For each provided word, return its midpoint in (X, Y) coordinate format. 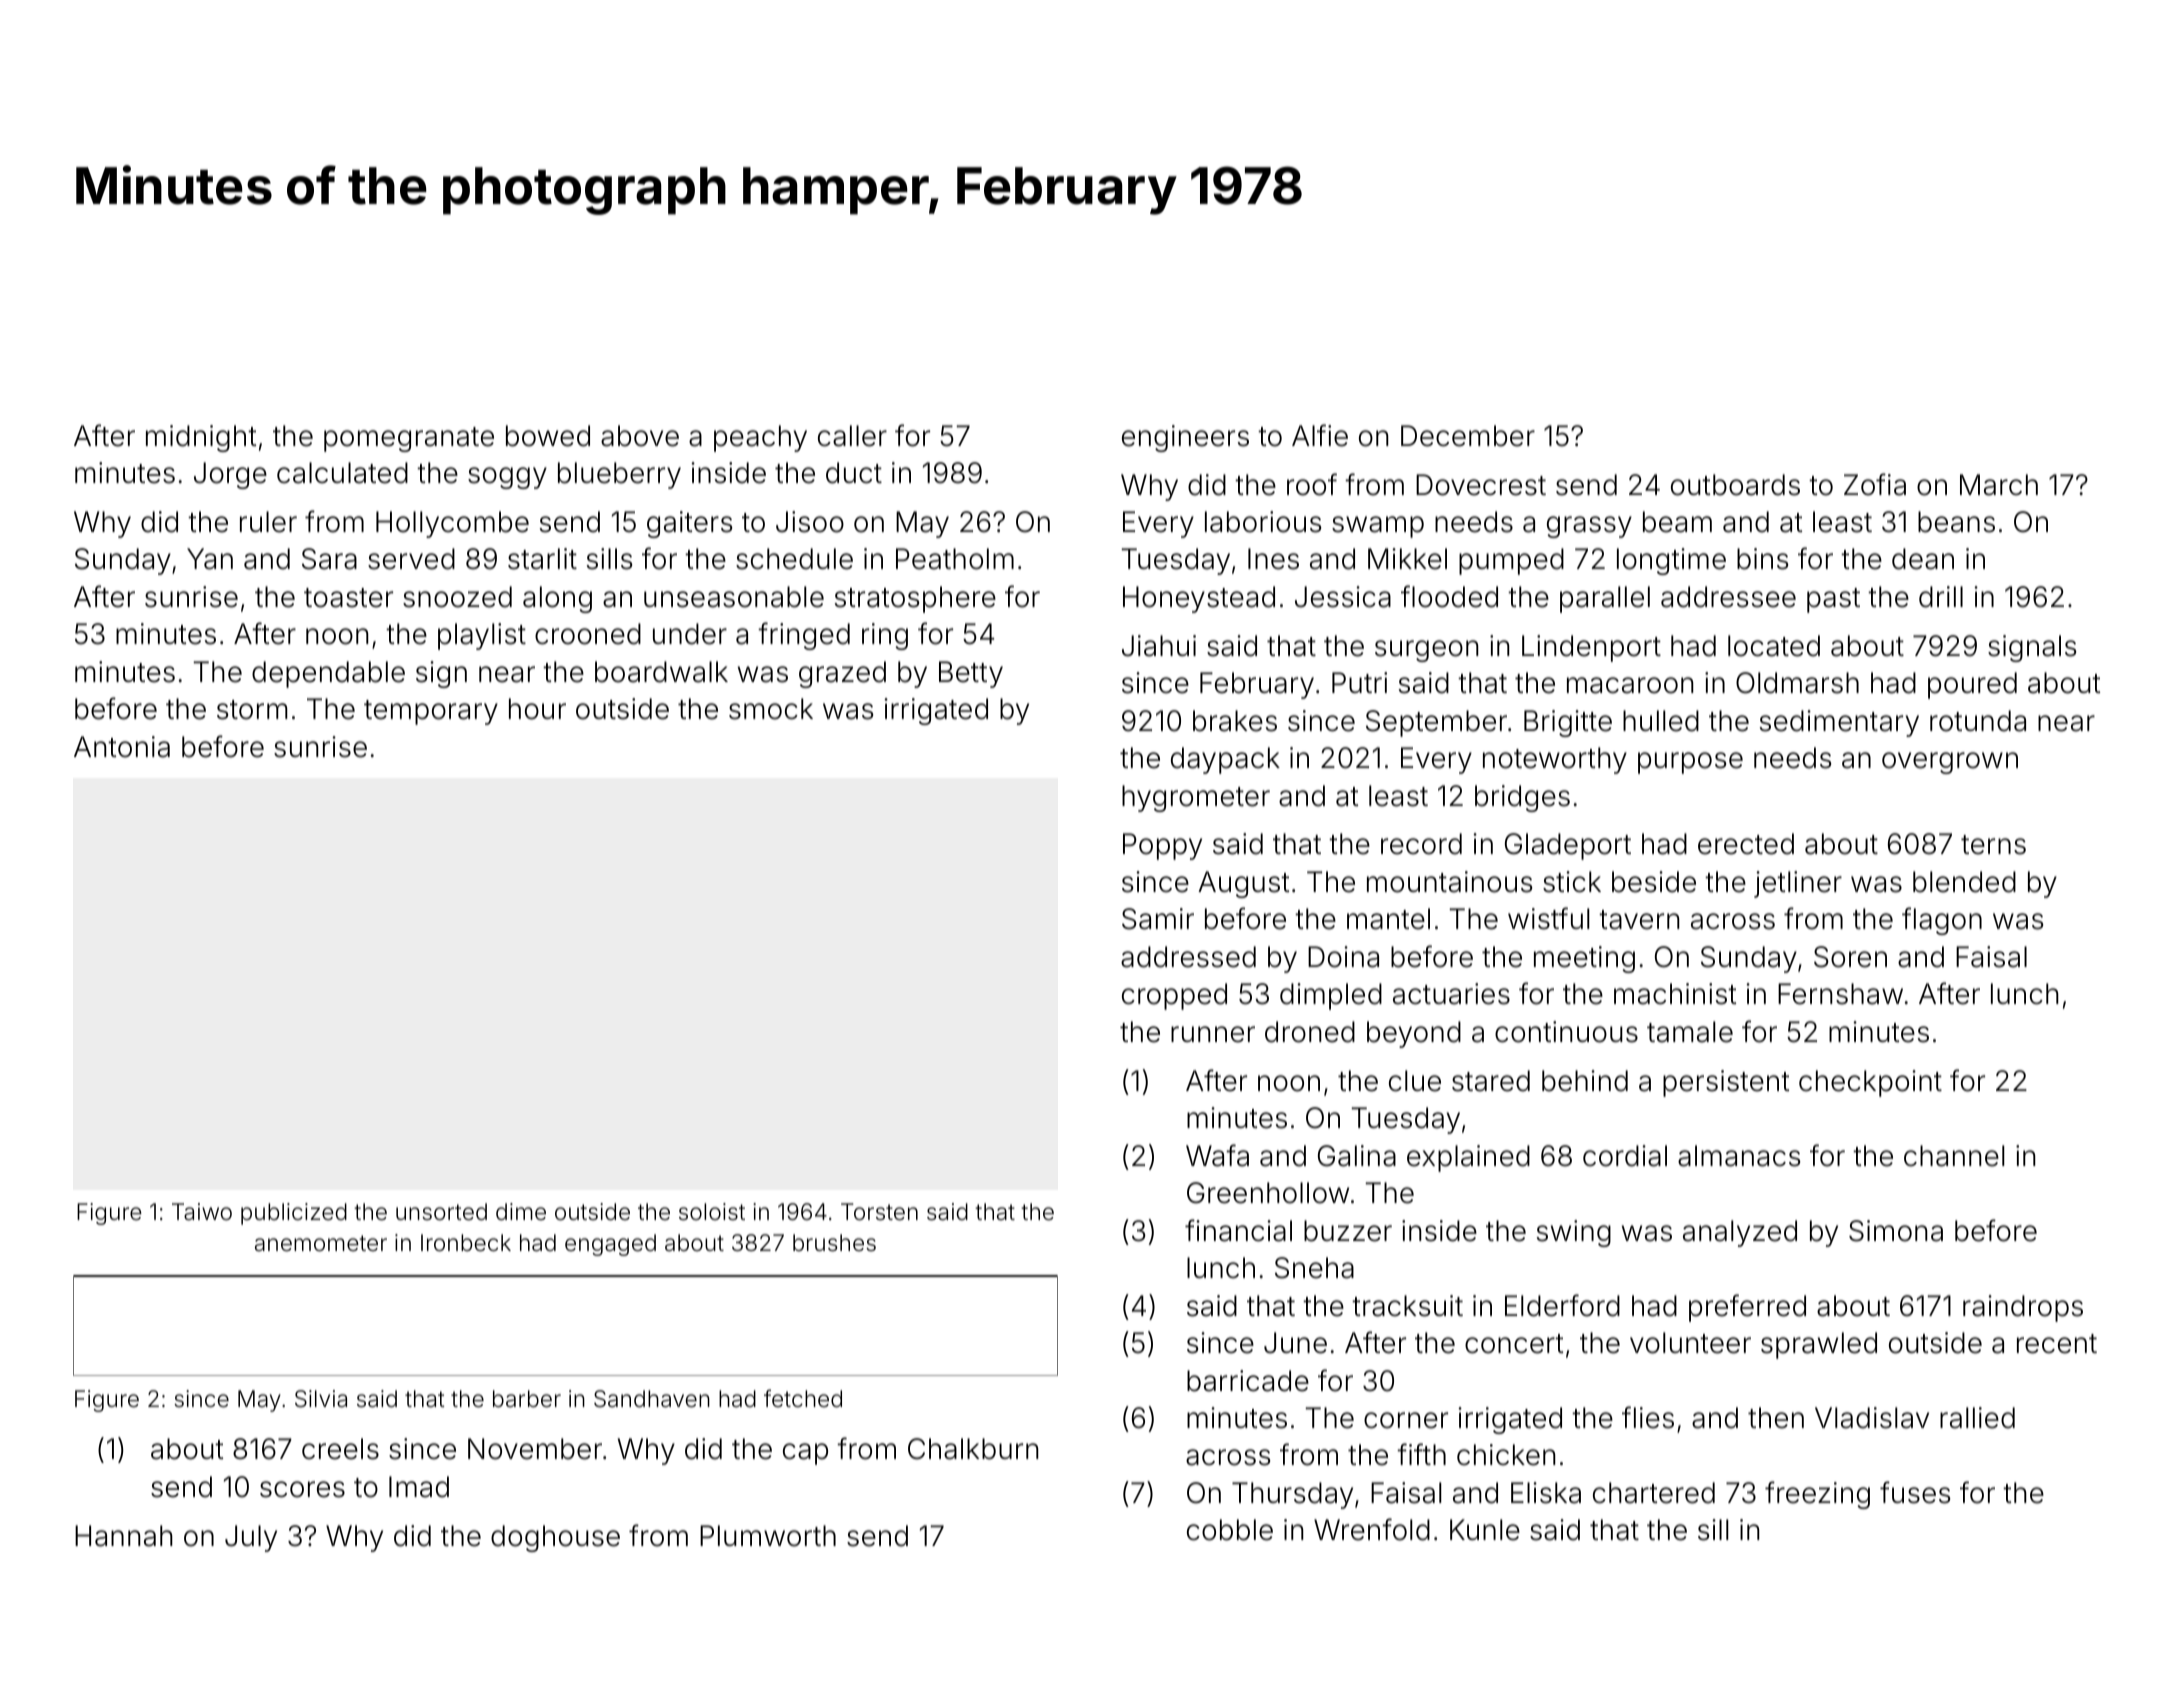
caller (852, 436)
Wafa (1217, 1155)
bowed (548, 436)
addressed (1188, 957)
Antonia (122, 747)
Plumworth (768, 1536)
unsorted (441, 1212)
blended (1964, 882)
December (1468, 436)
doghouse (555, 1538)
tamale (1690, 1032)
